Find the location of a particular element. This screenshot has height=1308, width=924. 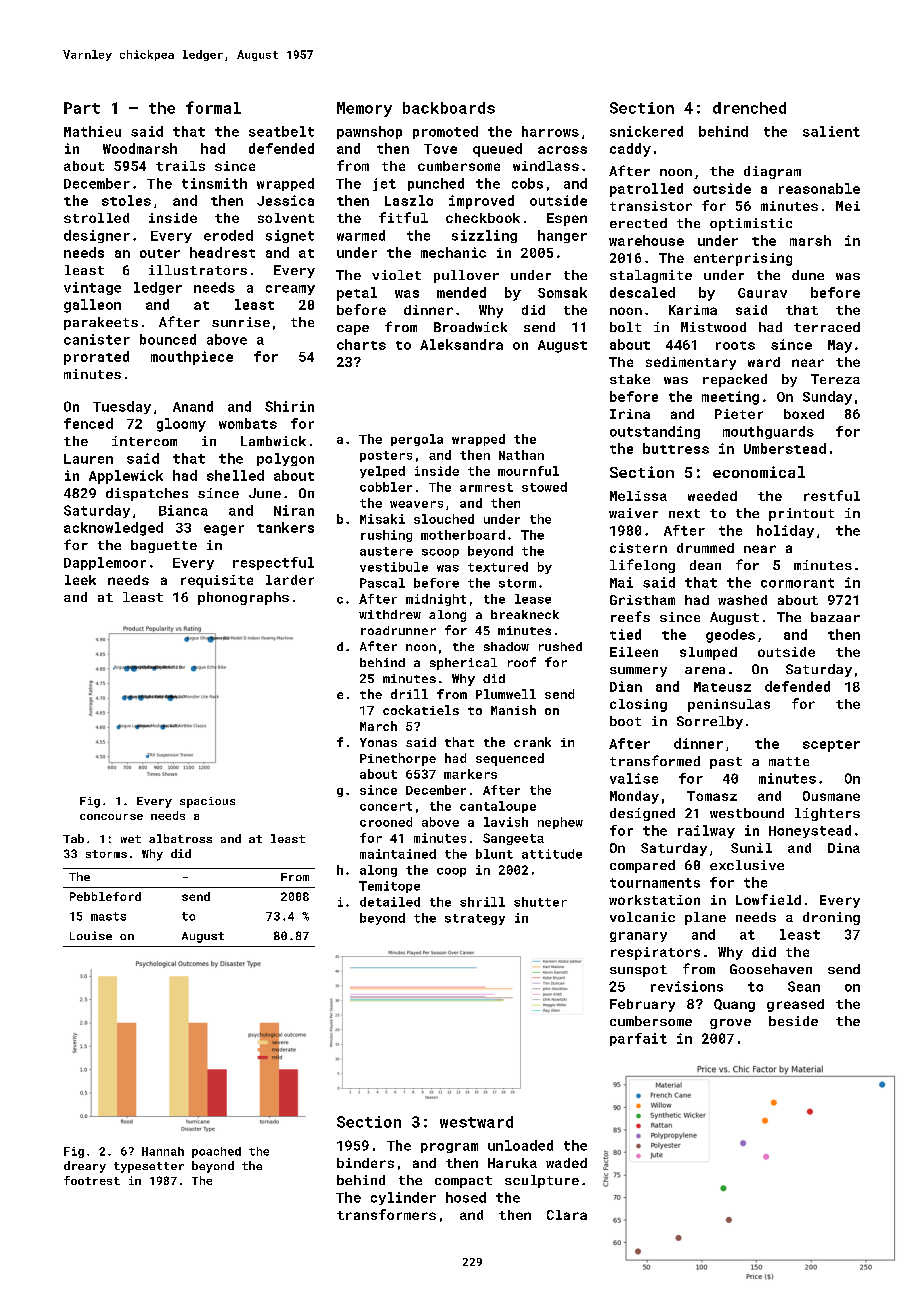

transformers is located at coordinates (386, 1214).
